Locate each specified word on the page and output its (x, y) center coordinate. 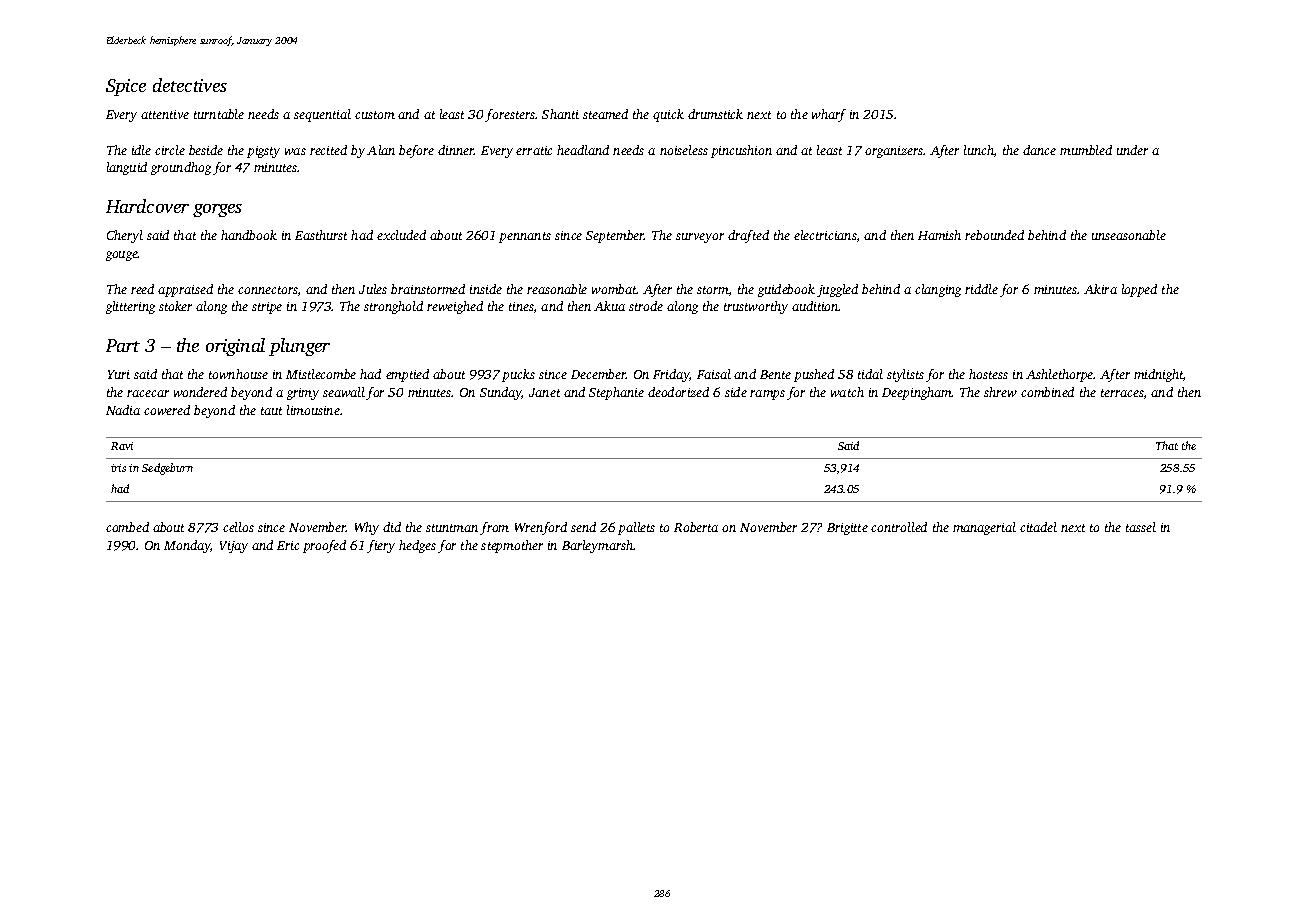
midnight (1158, 375)
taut (271, 411)
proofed (324, 546)
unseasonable (1129, 235)
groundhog (181, 168)
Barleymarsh (598, 546)
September (615, 236)
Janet (544, 392)
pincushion (741, 151)
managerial (984, 528)
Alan (381, 150)
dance (1039, 150)
